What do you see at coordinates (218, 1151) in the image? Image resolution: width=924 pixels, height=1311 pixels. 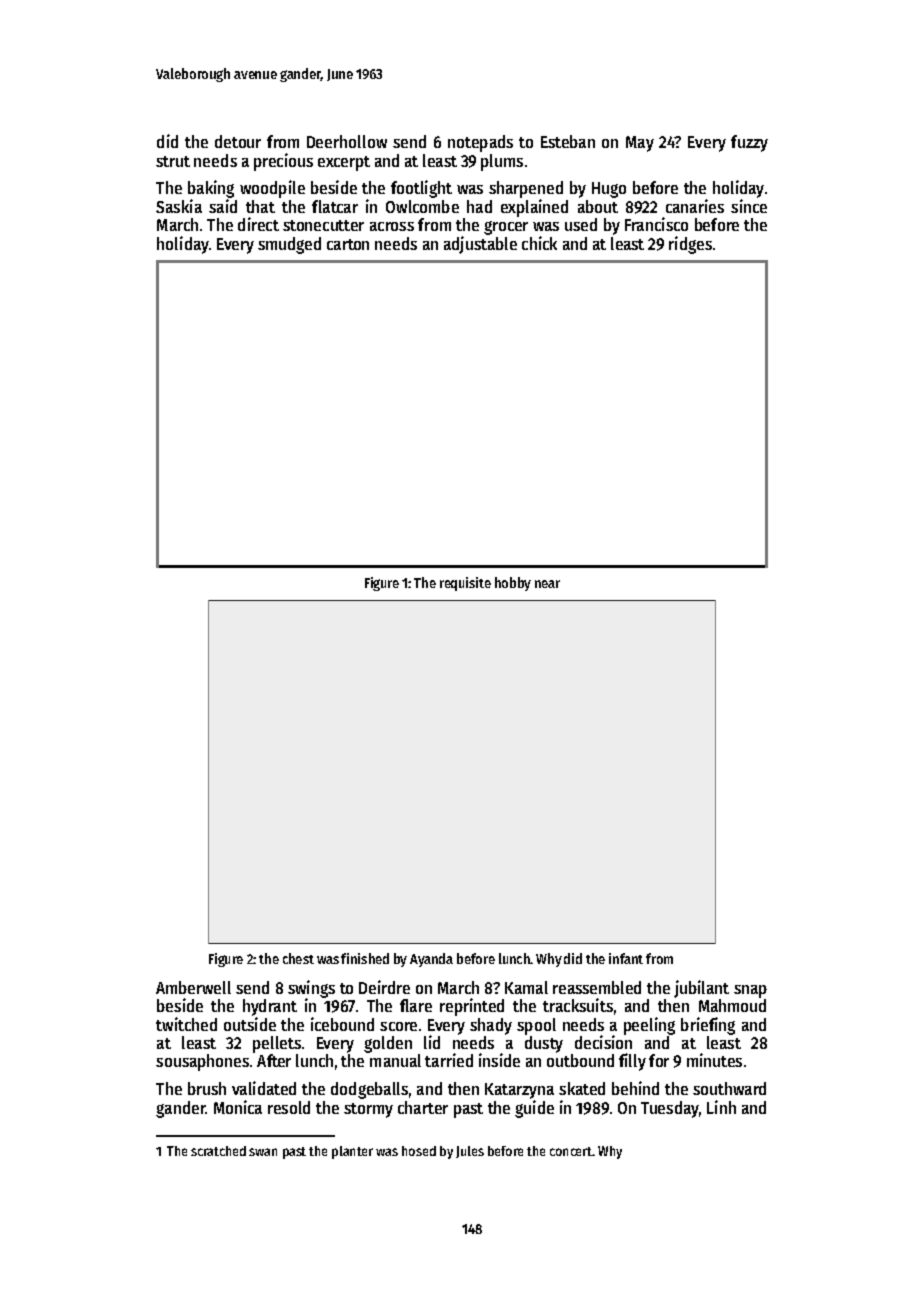 I see `scratched` at bounding box center [218, 1151].
